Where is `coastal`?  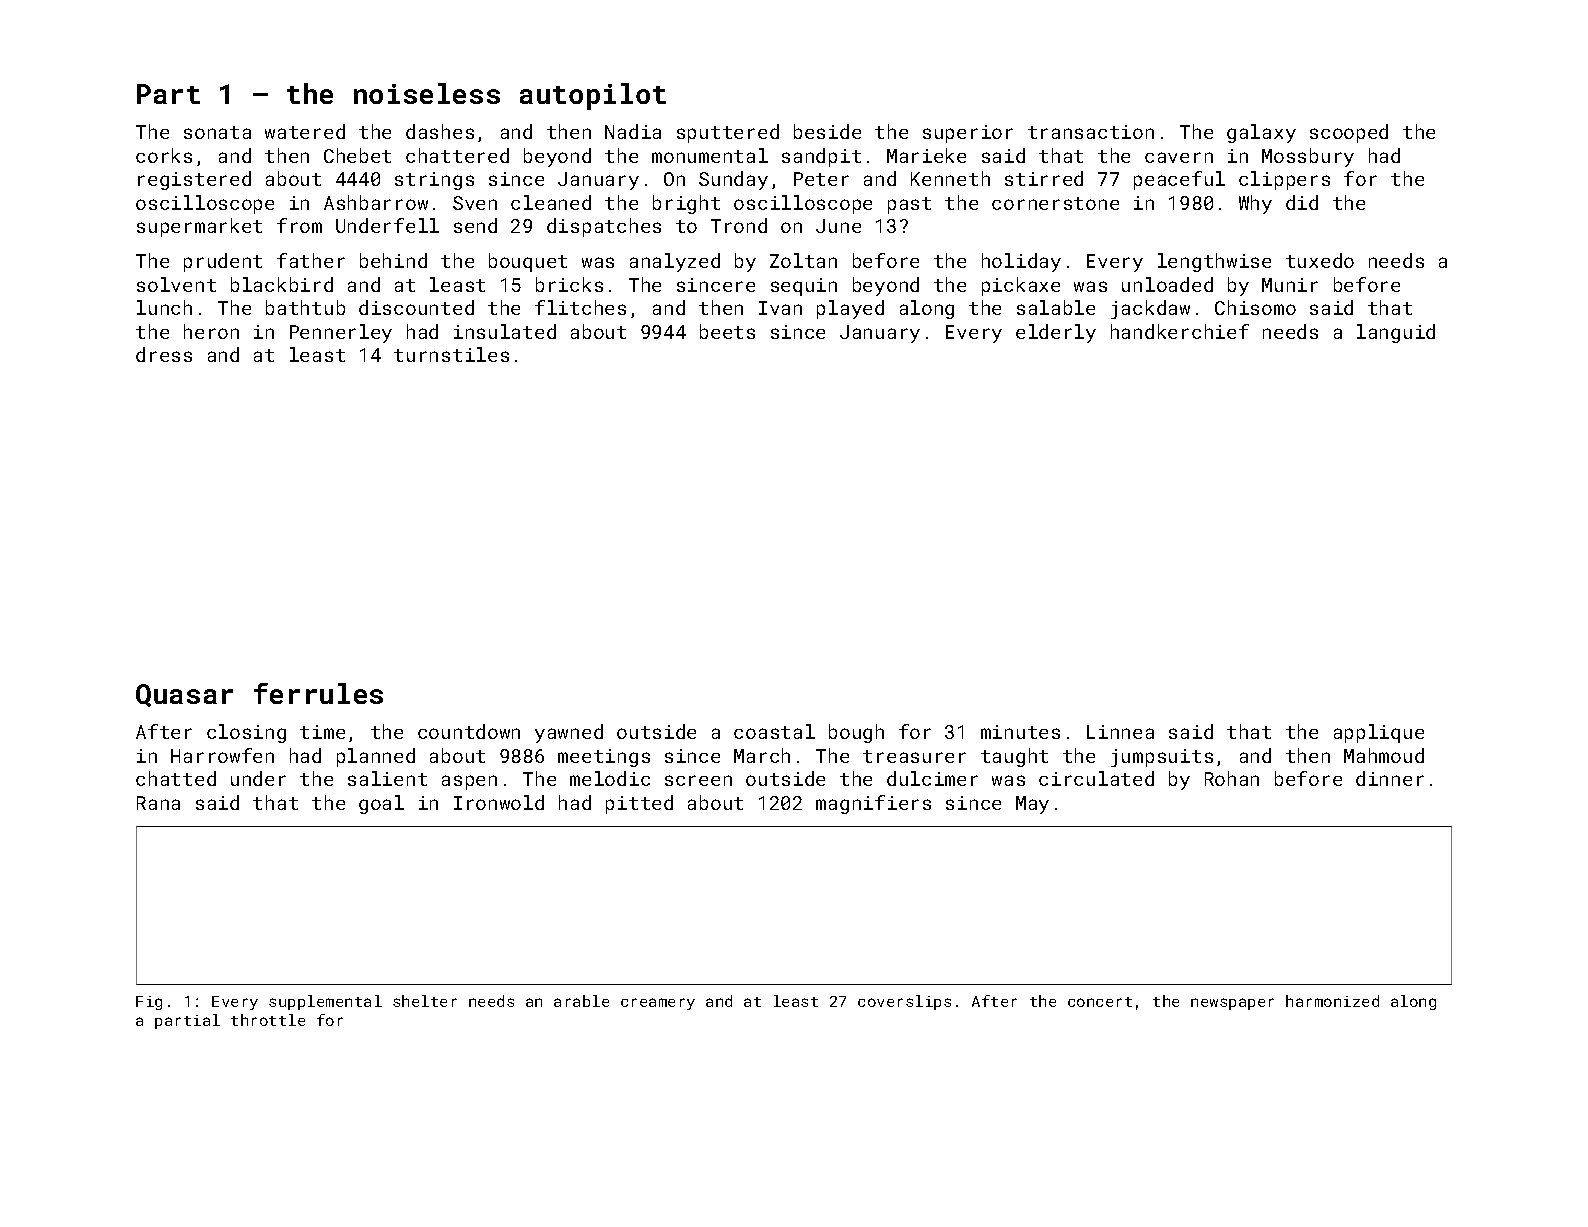 coastal is located at coordinates (774, 731).
